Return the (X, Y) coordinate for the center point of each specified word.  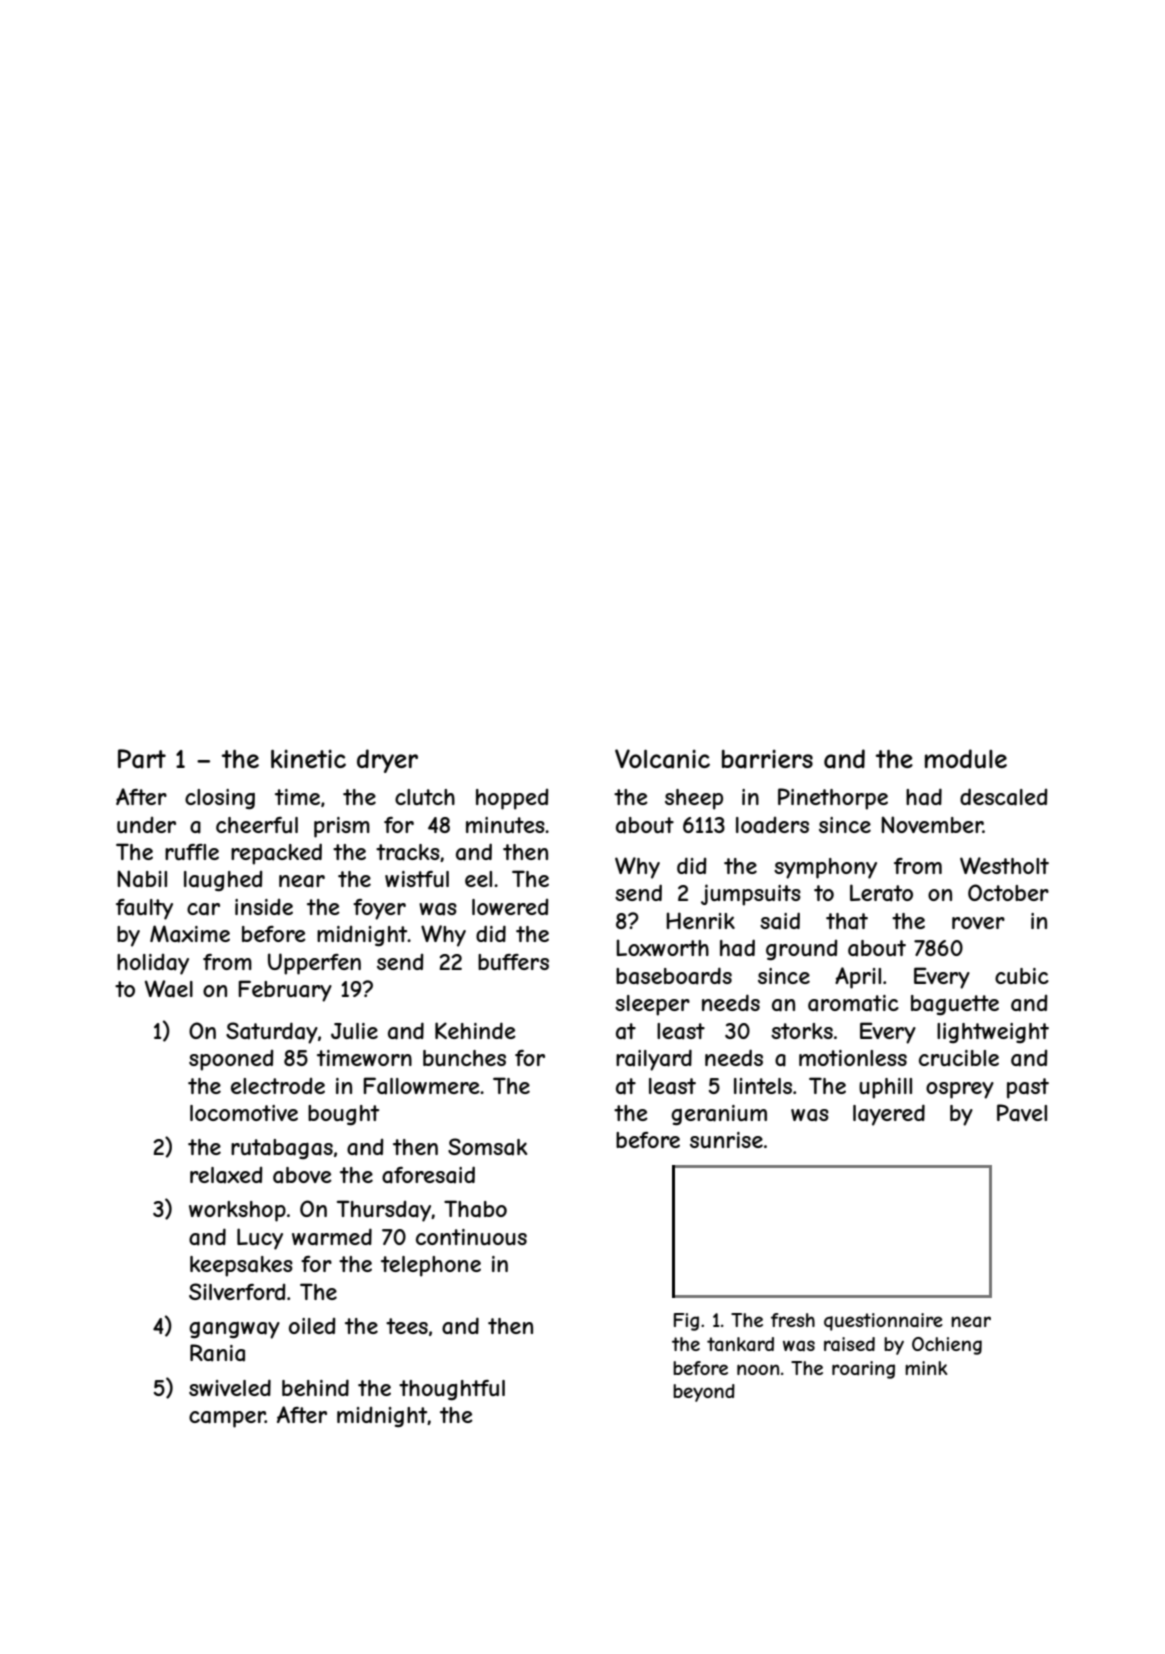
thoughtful (452, 1390)
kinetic (308, 759)
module (966, 758)
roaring (863, 1370)
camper (227, 1419)
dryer (387, 761)
